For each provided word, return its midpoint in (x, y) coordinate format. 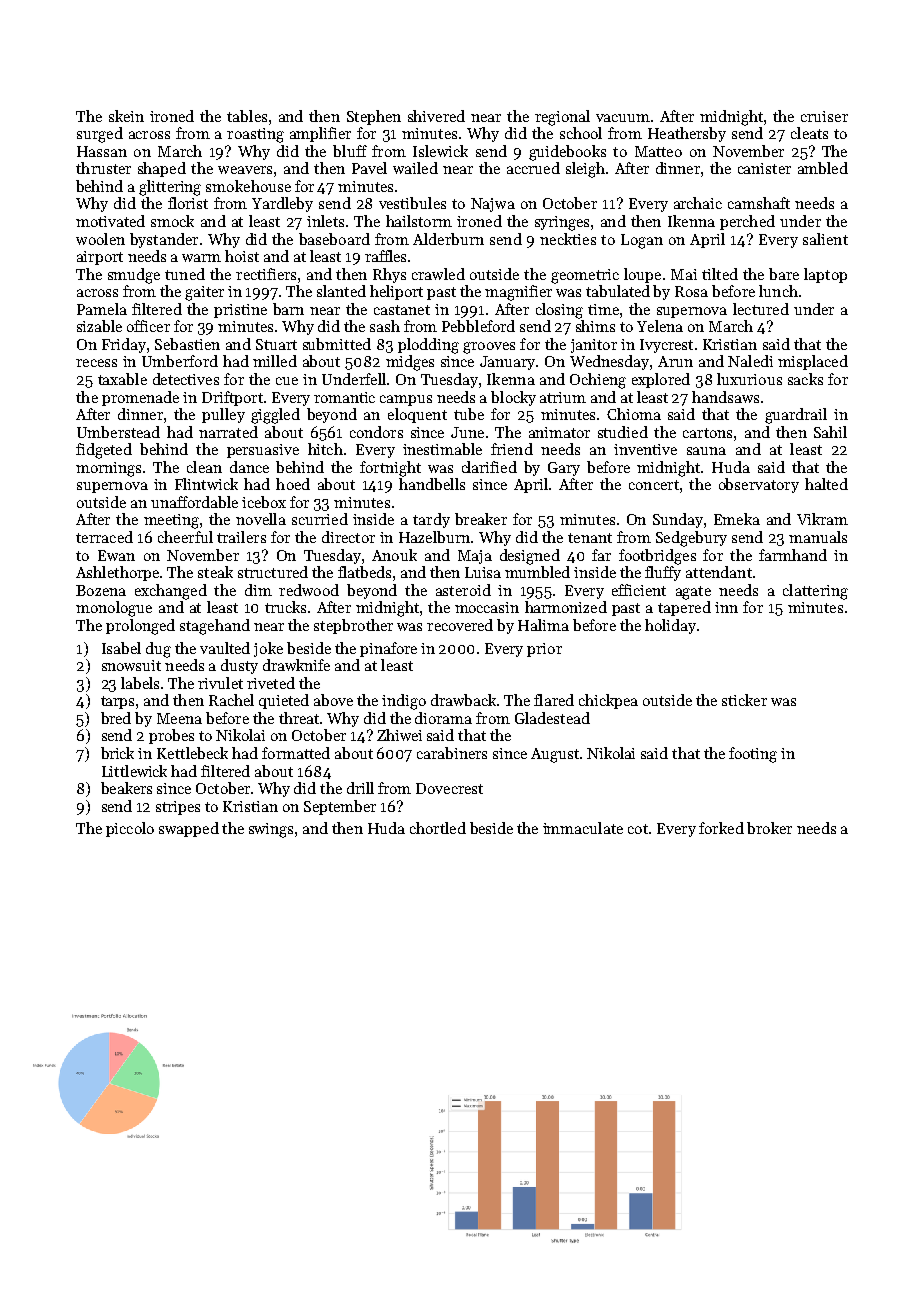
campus (406, 400)
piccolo (130, 829)
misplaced (813, 362)
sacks (805, 379)
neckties (568, 239)
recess (96, 363)
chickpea (608, 701)
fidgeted (104, 451)
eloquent (417, 415)
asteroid (463, 590)
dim (258, 590)
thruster (103, 168)
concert (654, 485)
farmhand (793, 555)
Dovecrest (449, 788)
